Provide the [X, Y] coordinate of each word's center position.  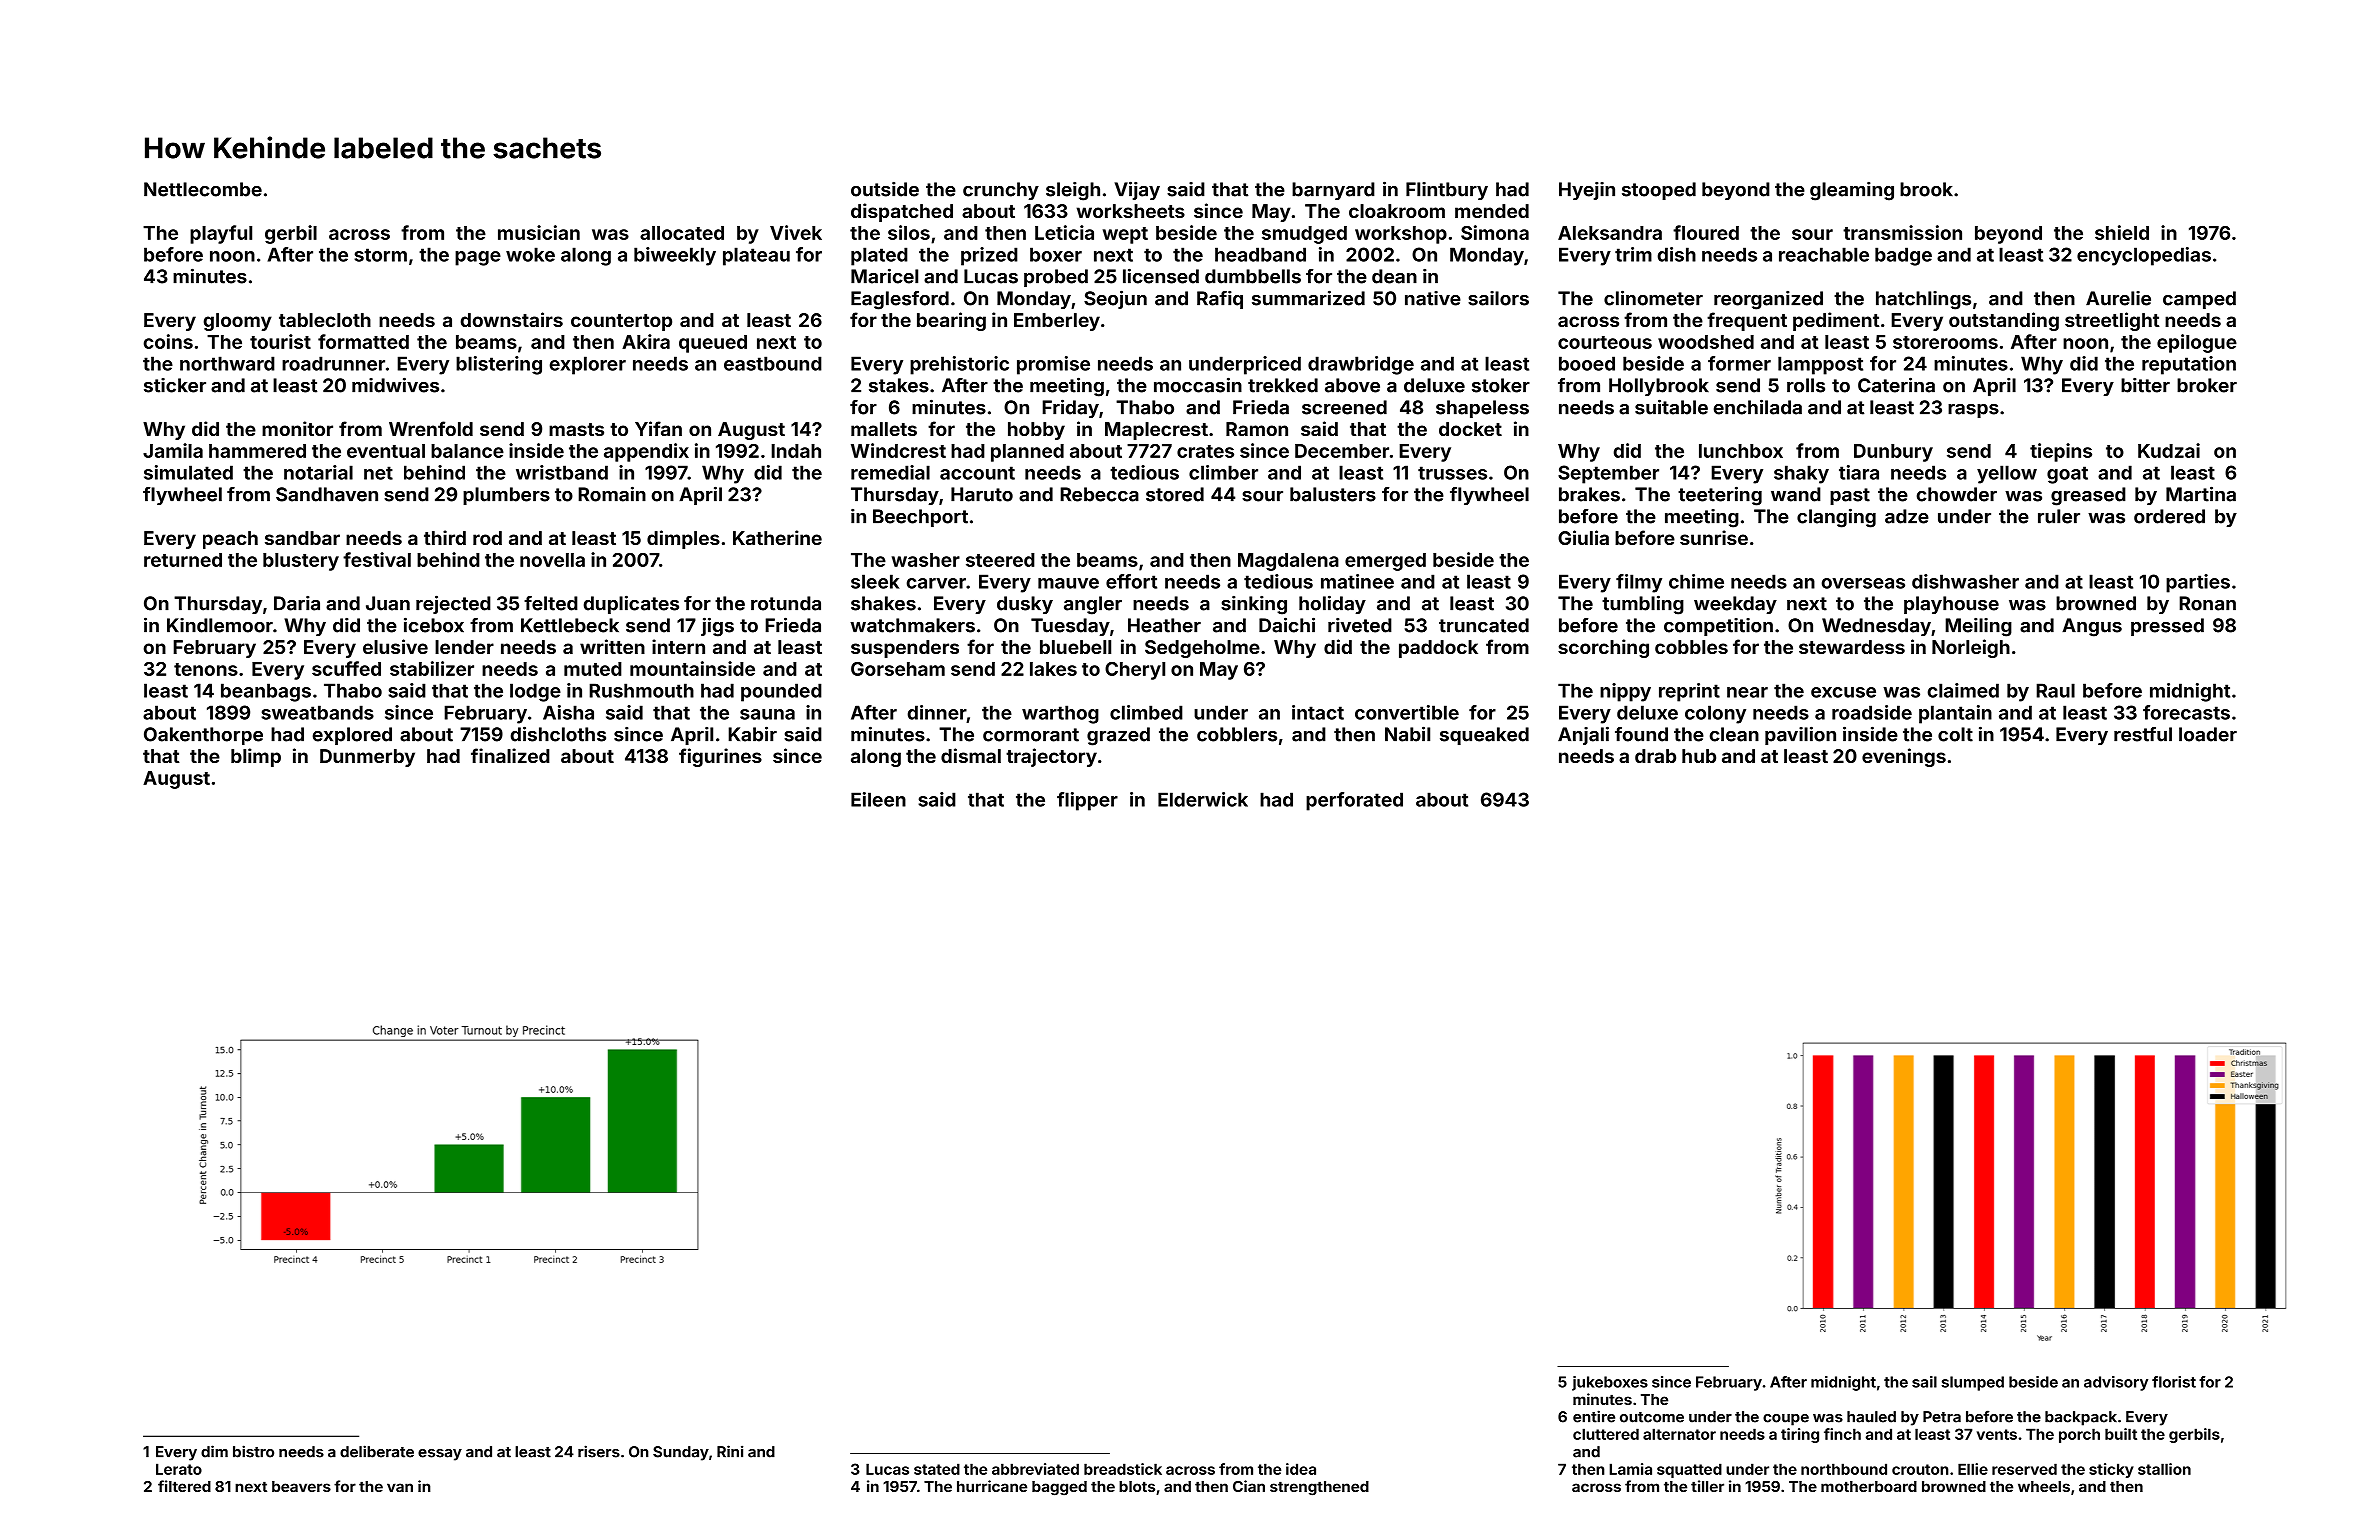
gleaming [1852, 191]
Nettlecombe [203, 189]
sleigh [1073, 191]
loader [2208, 734]
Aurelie [2118, 298]
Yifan [658, 428]
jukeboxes [1610, 1383]
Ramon [1257, 429]
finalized [510, 755]
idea [1301, 1469]
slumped [1972, 1383]
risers [599, 1451]
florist [2174, 1382]
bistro [253, 1451]
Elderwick [1203, 799]
